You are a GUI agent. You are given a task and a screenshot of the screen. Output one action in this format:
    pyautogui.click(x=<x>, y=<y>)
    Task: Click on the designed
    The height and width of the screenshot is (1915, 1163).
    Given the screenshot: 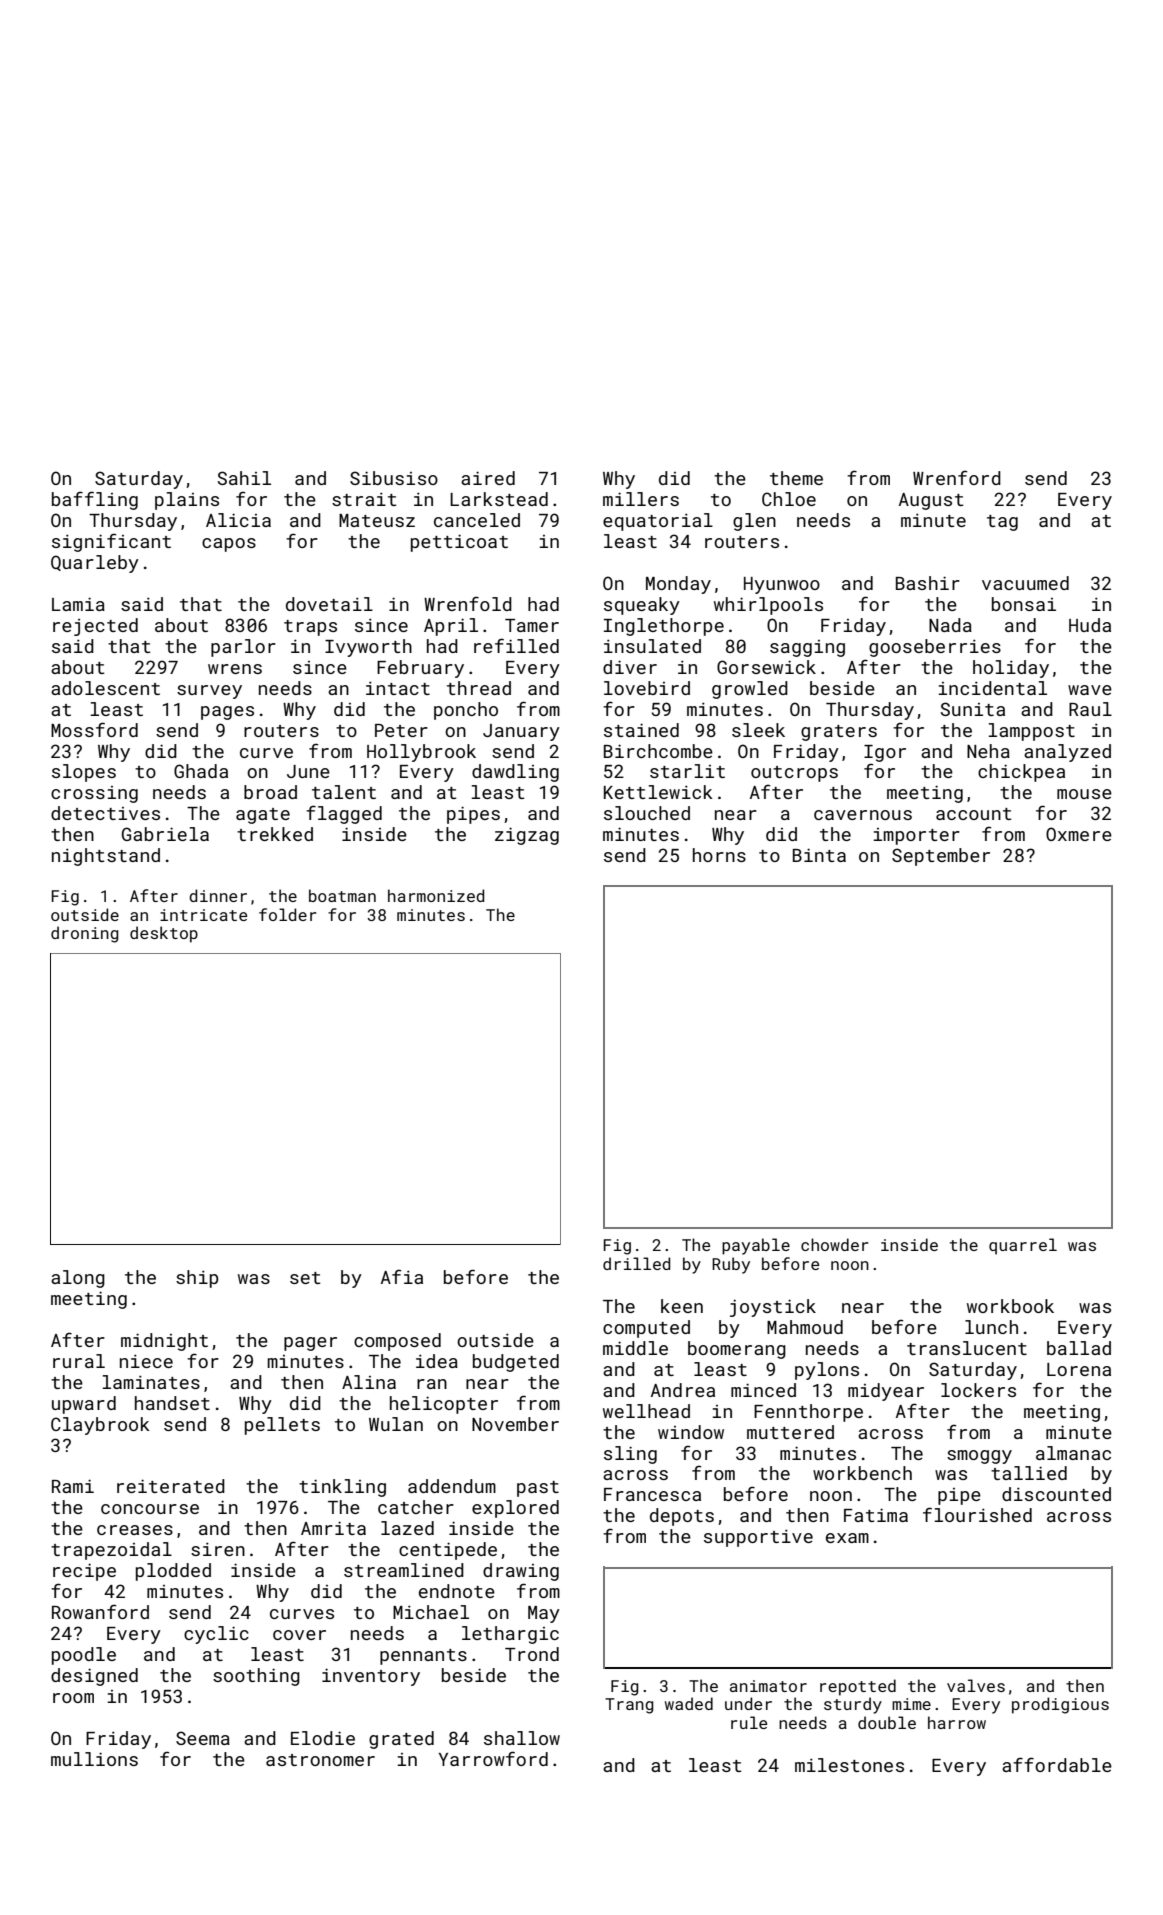 What is the action you would take?
    pyautogui.click(x=94, y=1677)
